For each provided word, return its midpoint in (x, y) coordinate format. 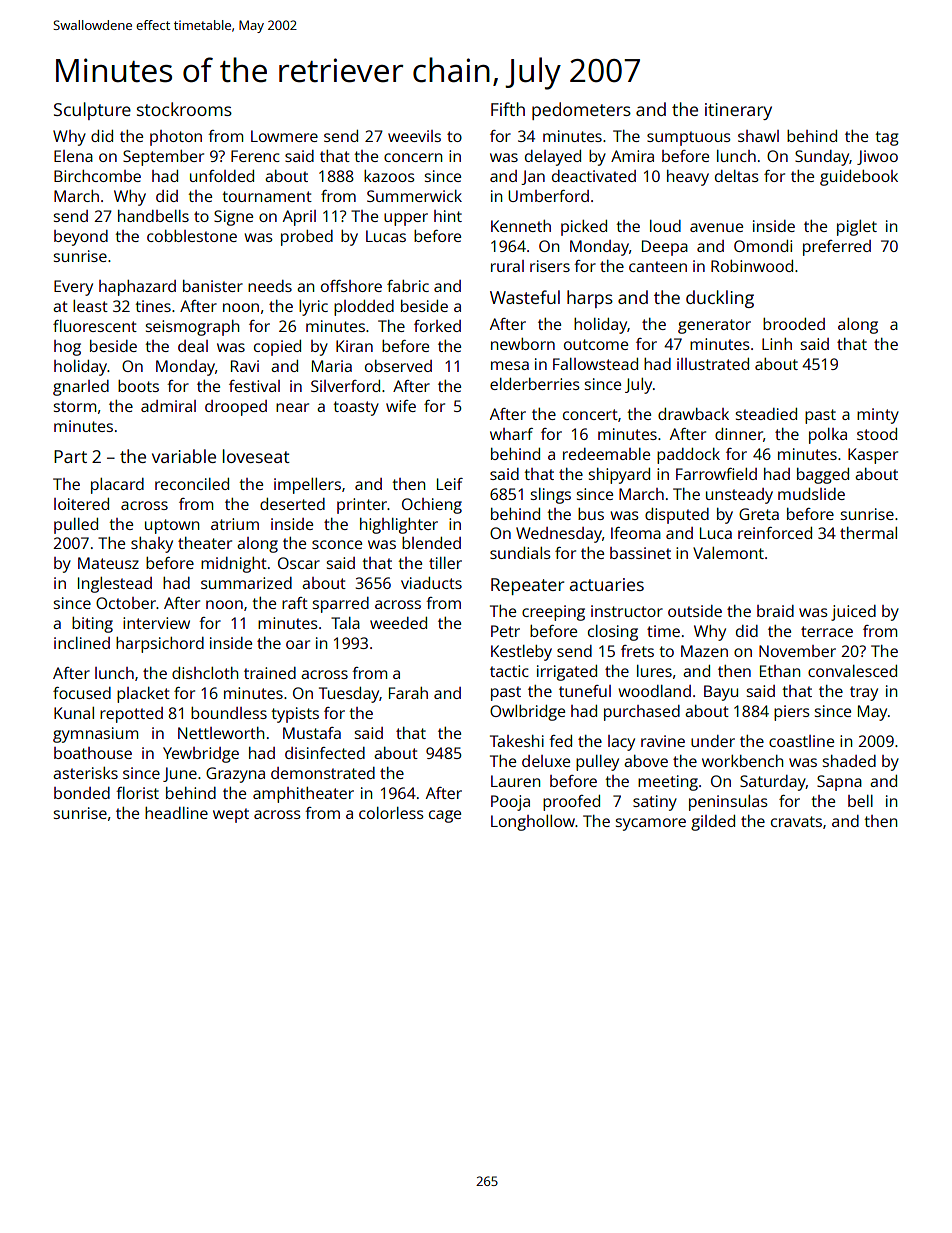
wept (231, 815)
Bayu (721, 693)
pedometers (581, 111)
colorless (391, 813)
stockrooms (184, 109)
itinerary (738, 111)
